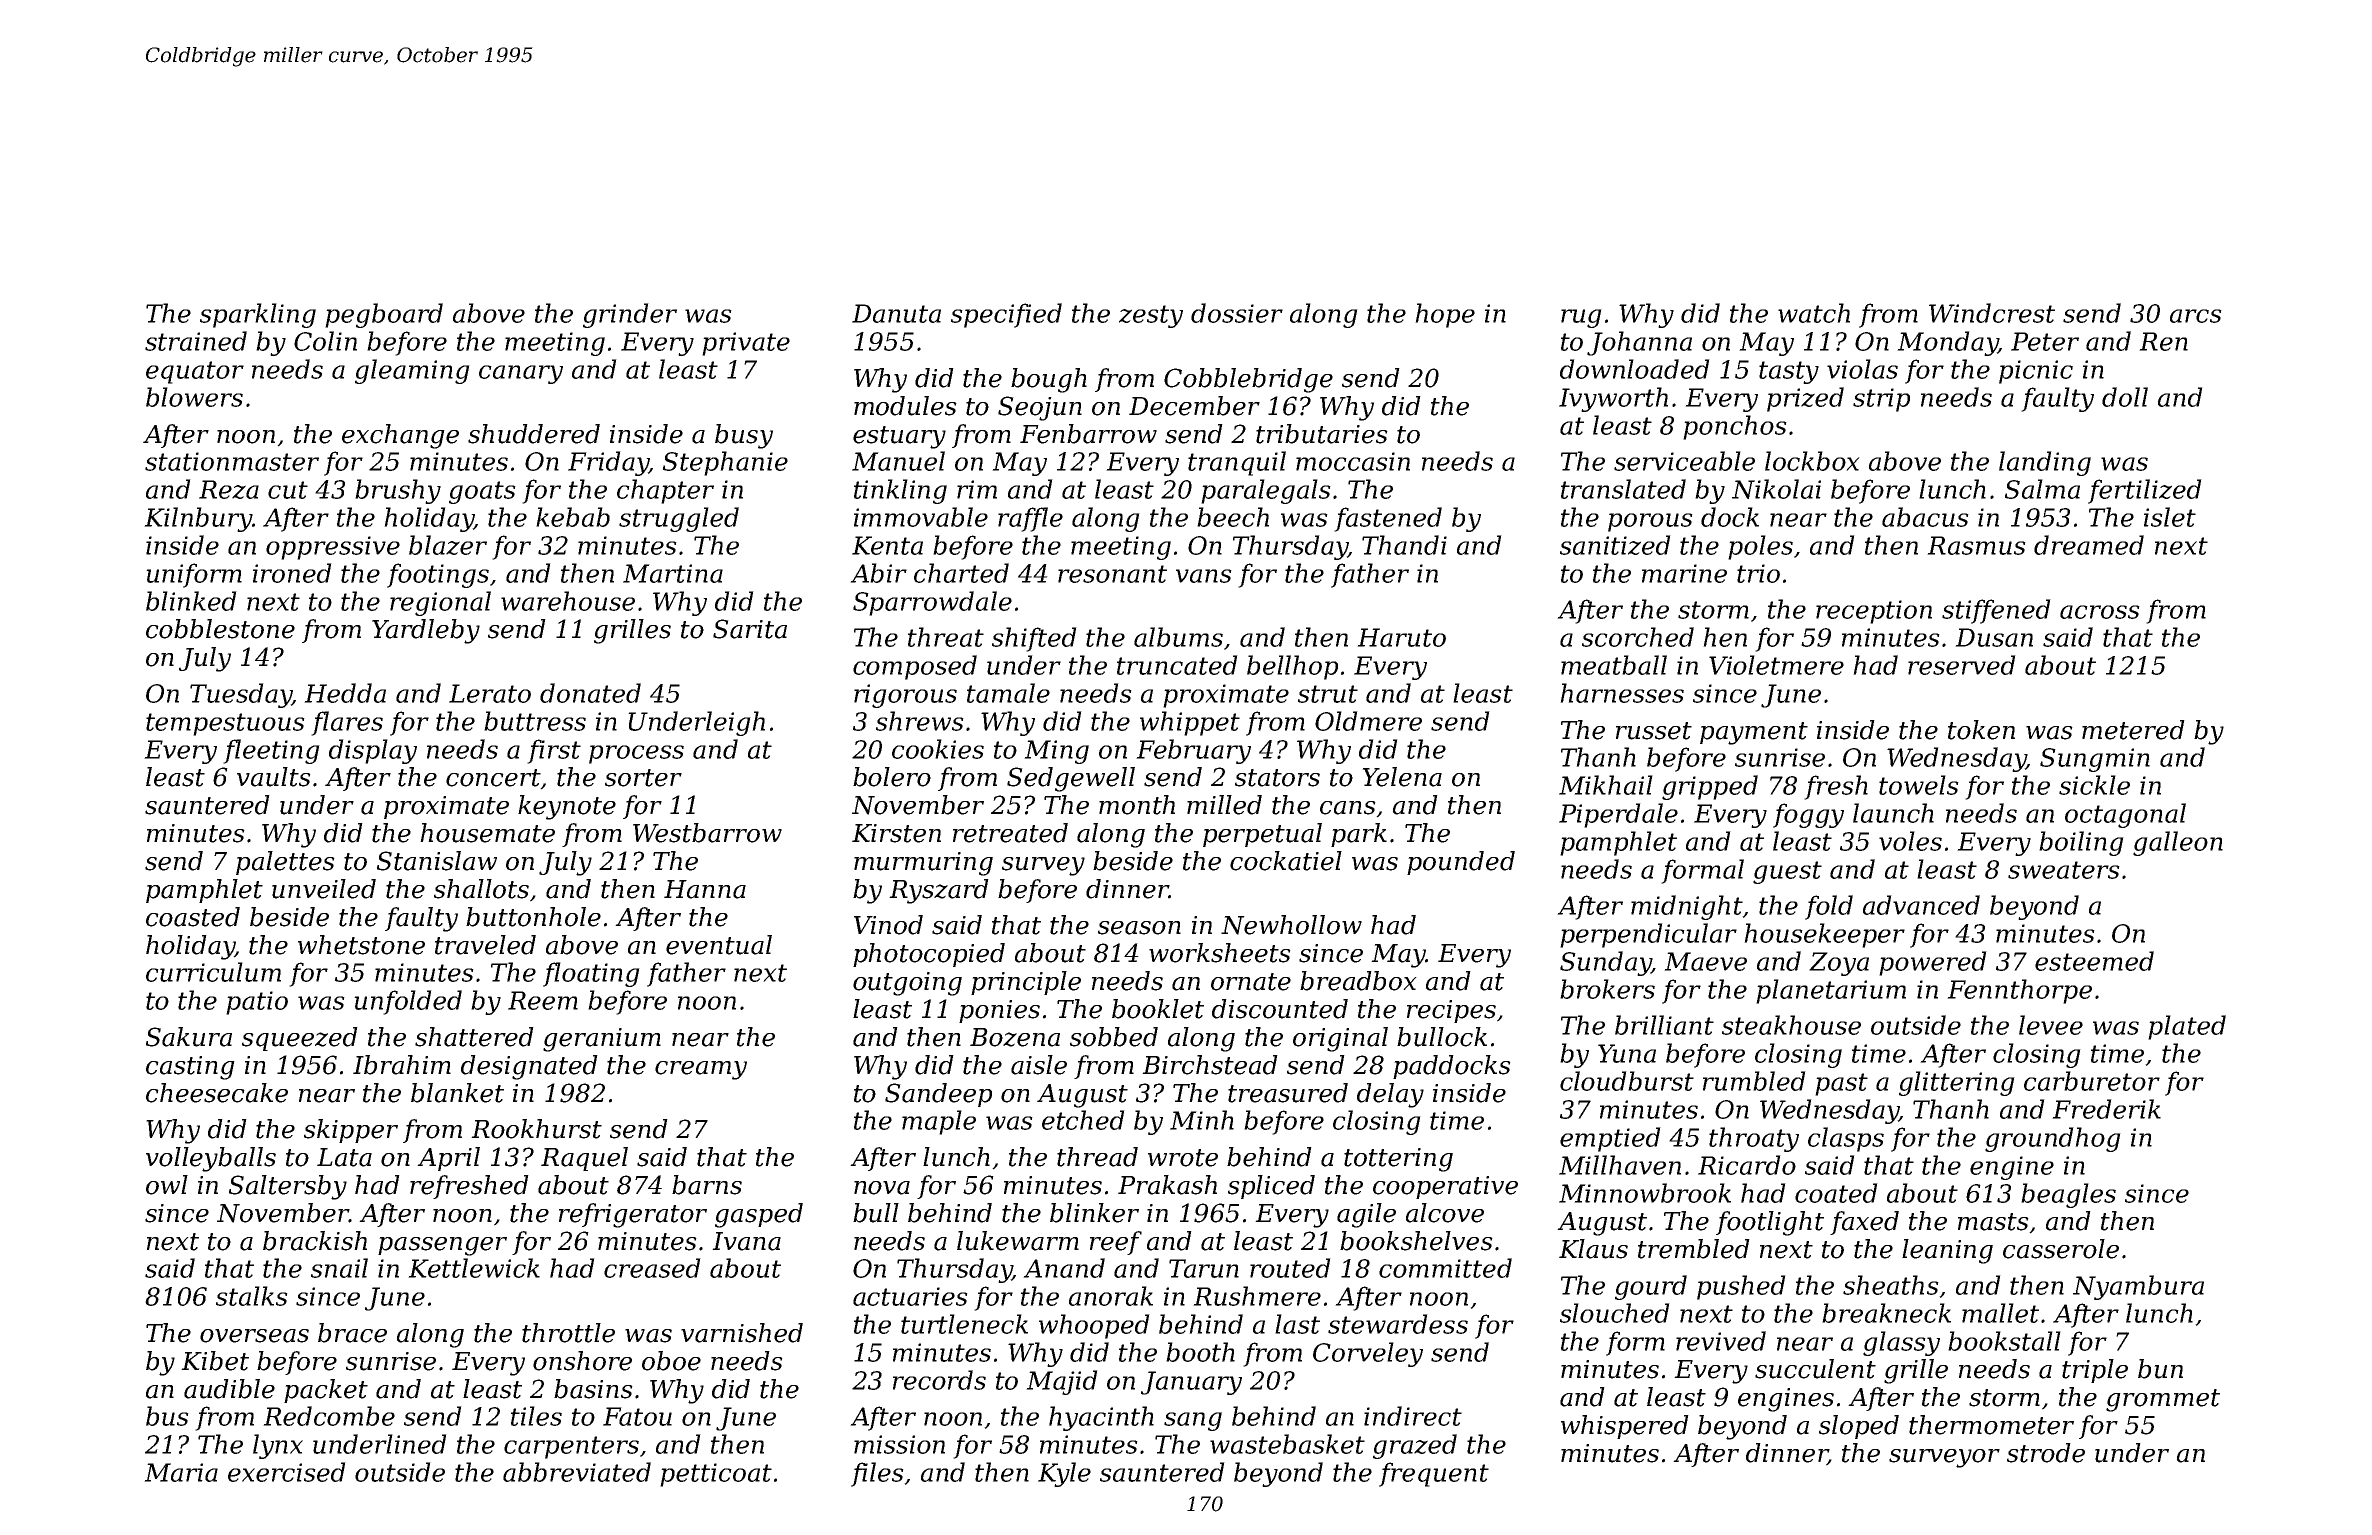  Describe the element at coordinates (252, 1296) in the screenshot. I see `stalks` at that location.
